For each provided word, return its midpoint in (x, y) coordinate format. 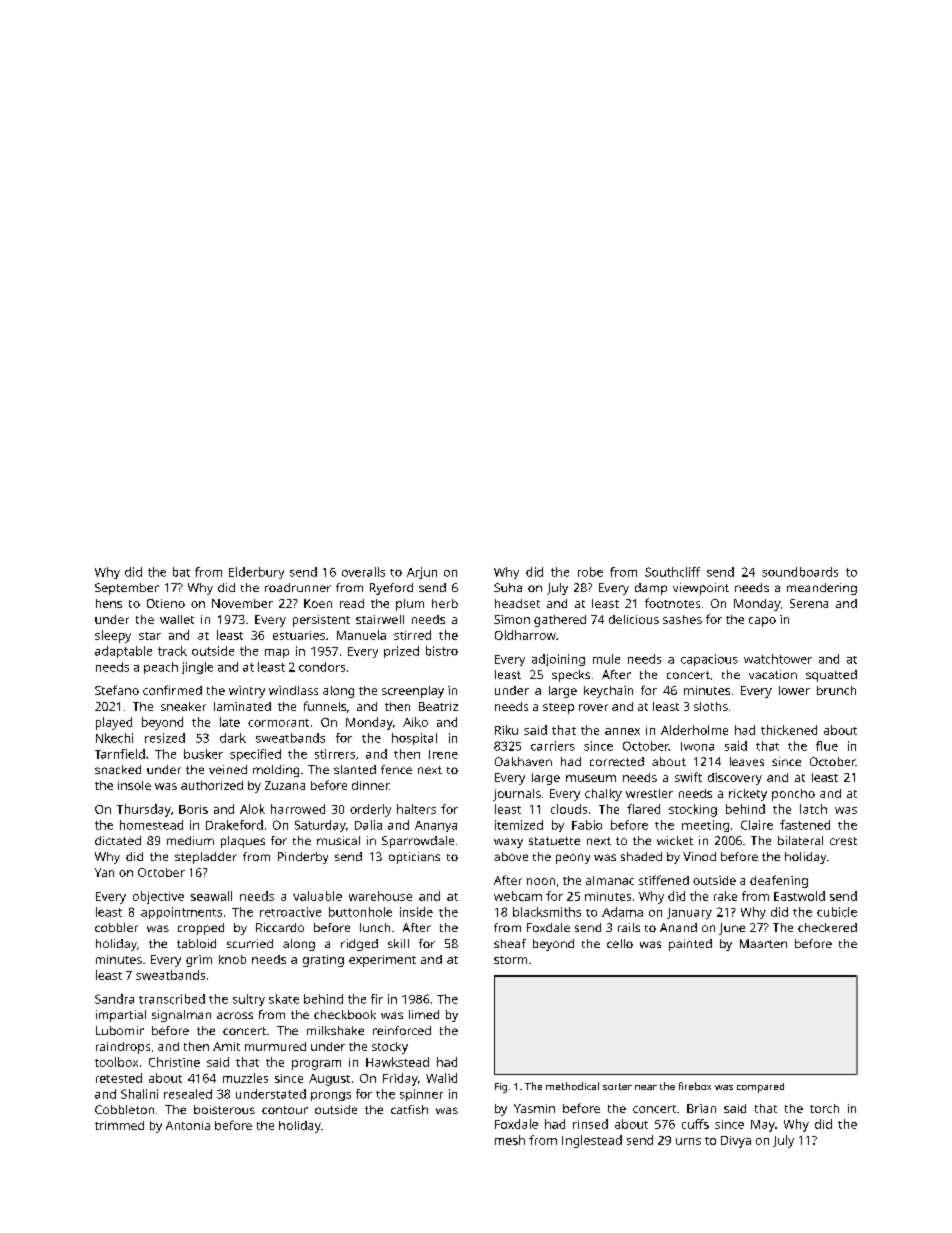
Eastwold (799, 896)
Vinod (699, 856)
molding (276, 771)
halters (416, 809)
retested (119, 1078)
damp (651, 589)
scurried (250, 943)
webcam (518, 896)
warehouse (380, 896)
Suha (508, 587)
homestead (151, 825)
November (242, 603)
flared (643, 809)
